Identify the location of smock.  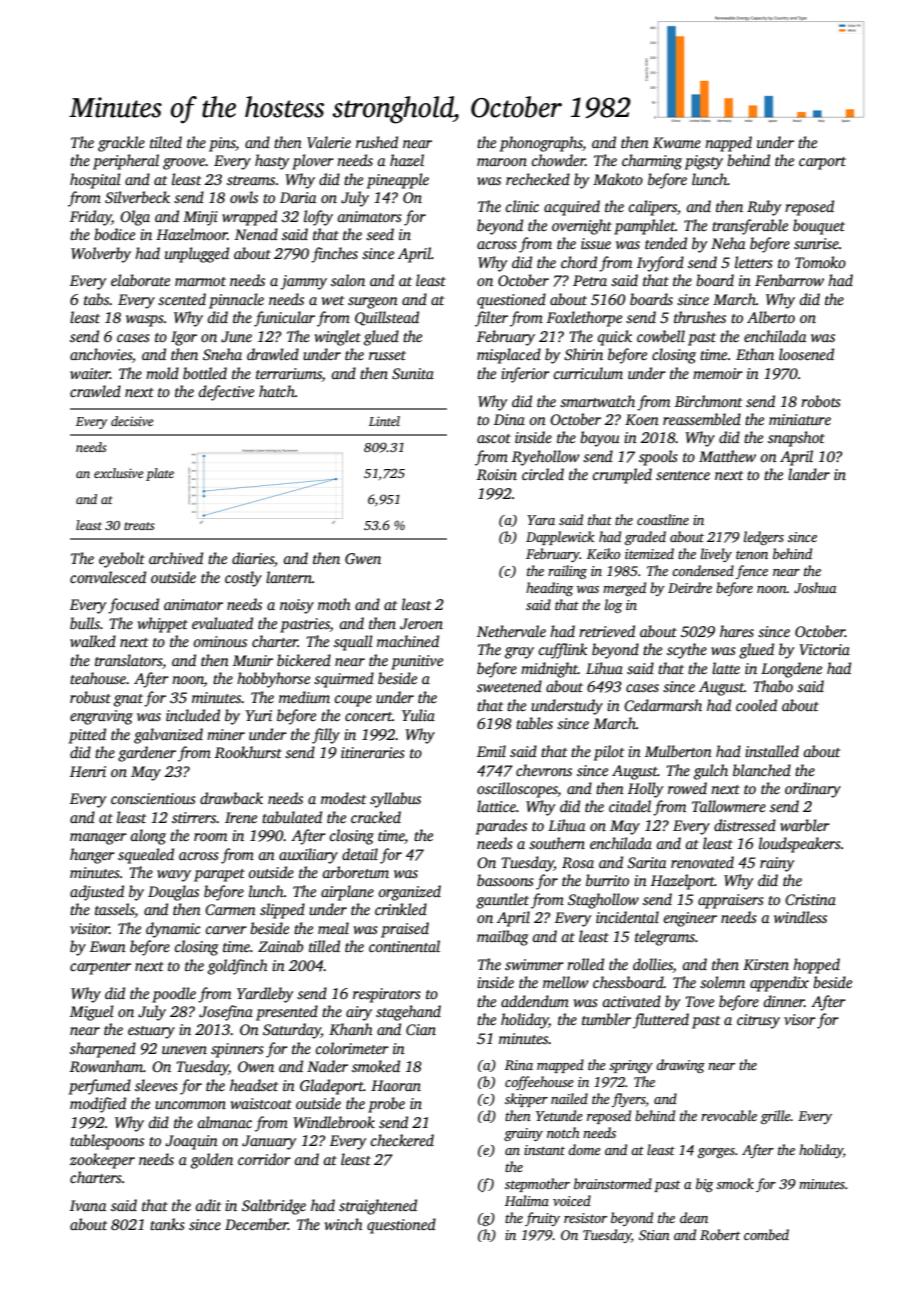
(735, 1183).
